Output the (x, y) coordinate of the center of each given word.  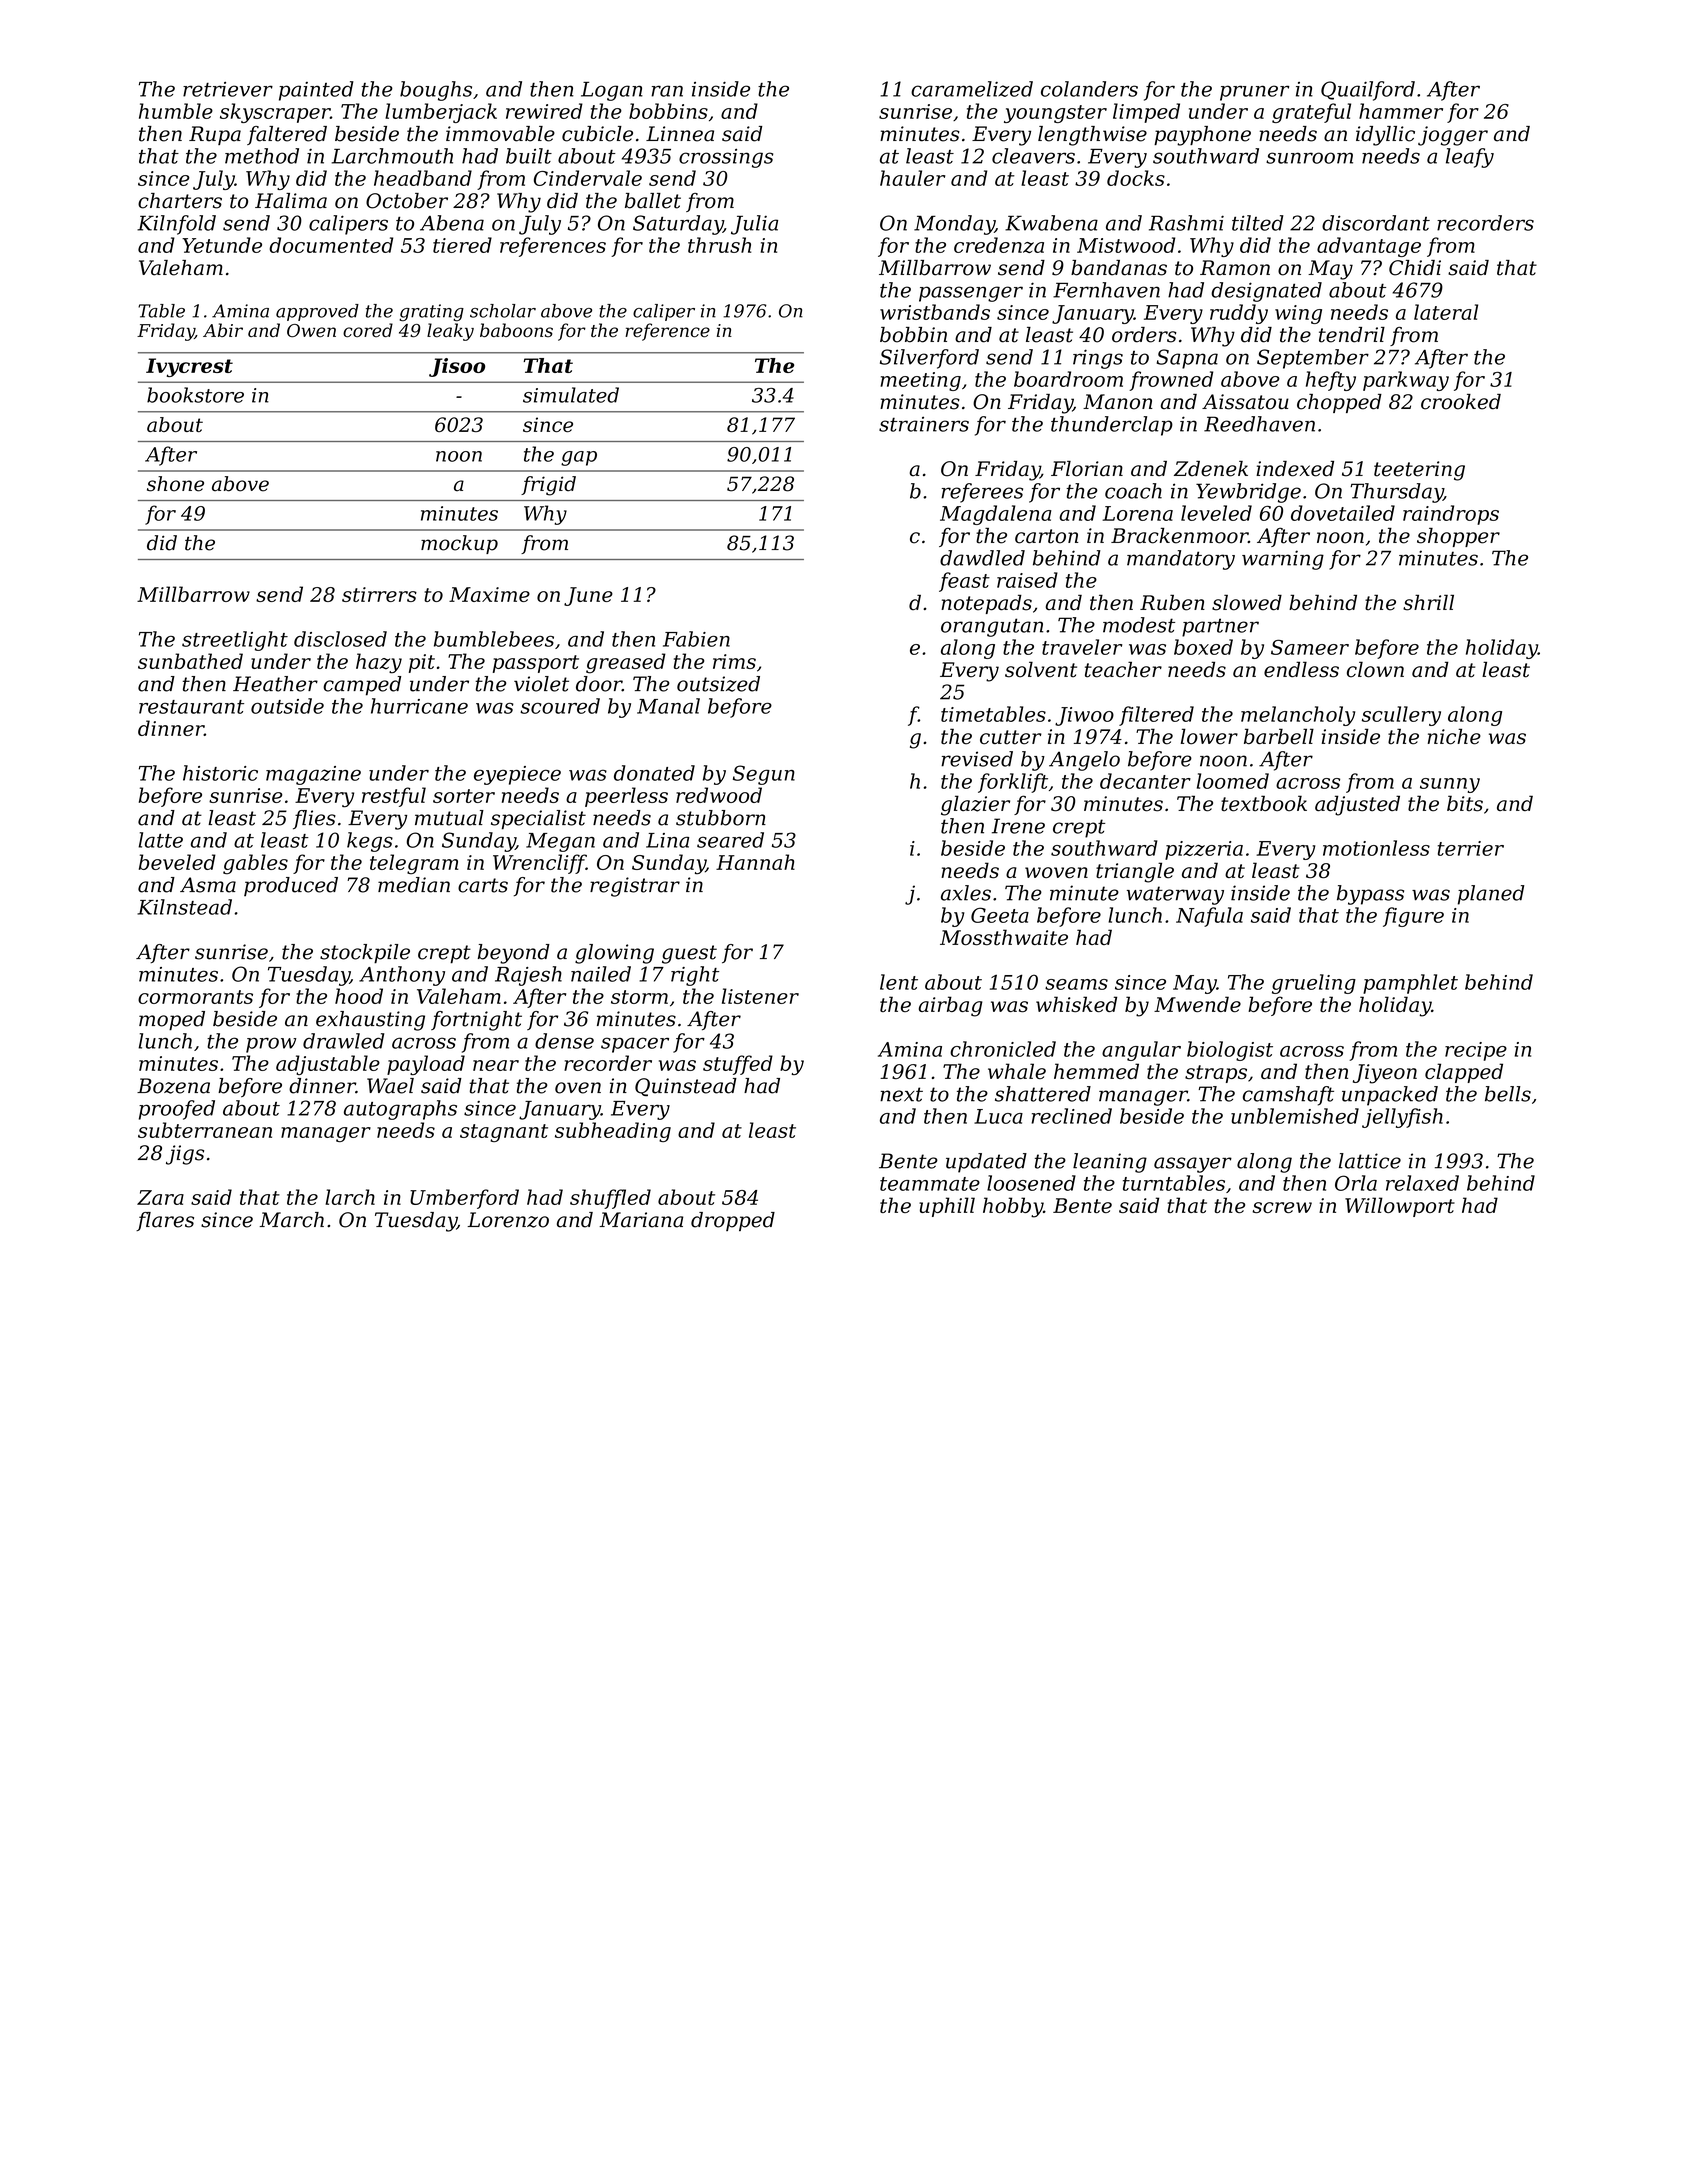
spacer (635, 1045)
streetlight (235, 641)
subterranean (205, 1130)
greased (626, 663)
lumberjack (441, 113)
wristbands (935, 312)
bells (1508, 1094)
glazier (975, 805)
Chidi (1415, 268)
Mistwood (1126, 245)
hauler (912, 178)
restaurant (191, 707)
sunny (1450, 785)
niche (1454, 736)
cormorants (195, 997)
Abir (223, 330)
